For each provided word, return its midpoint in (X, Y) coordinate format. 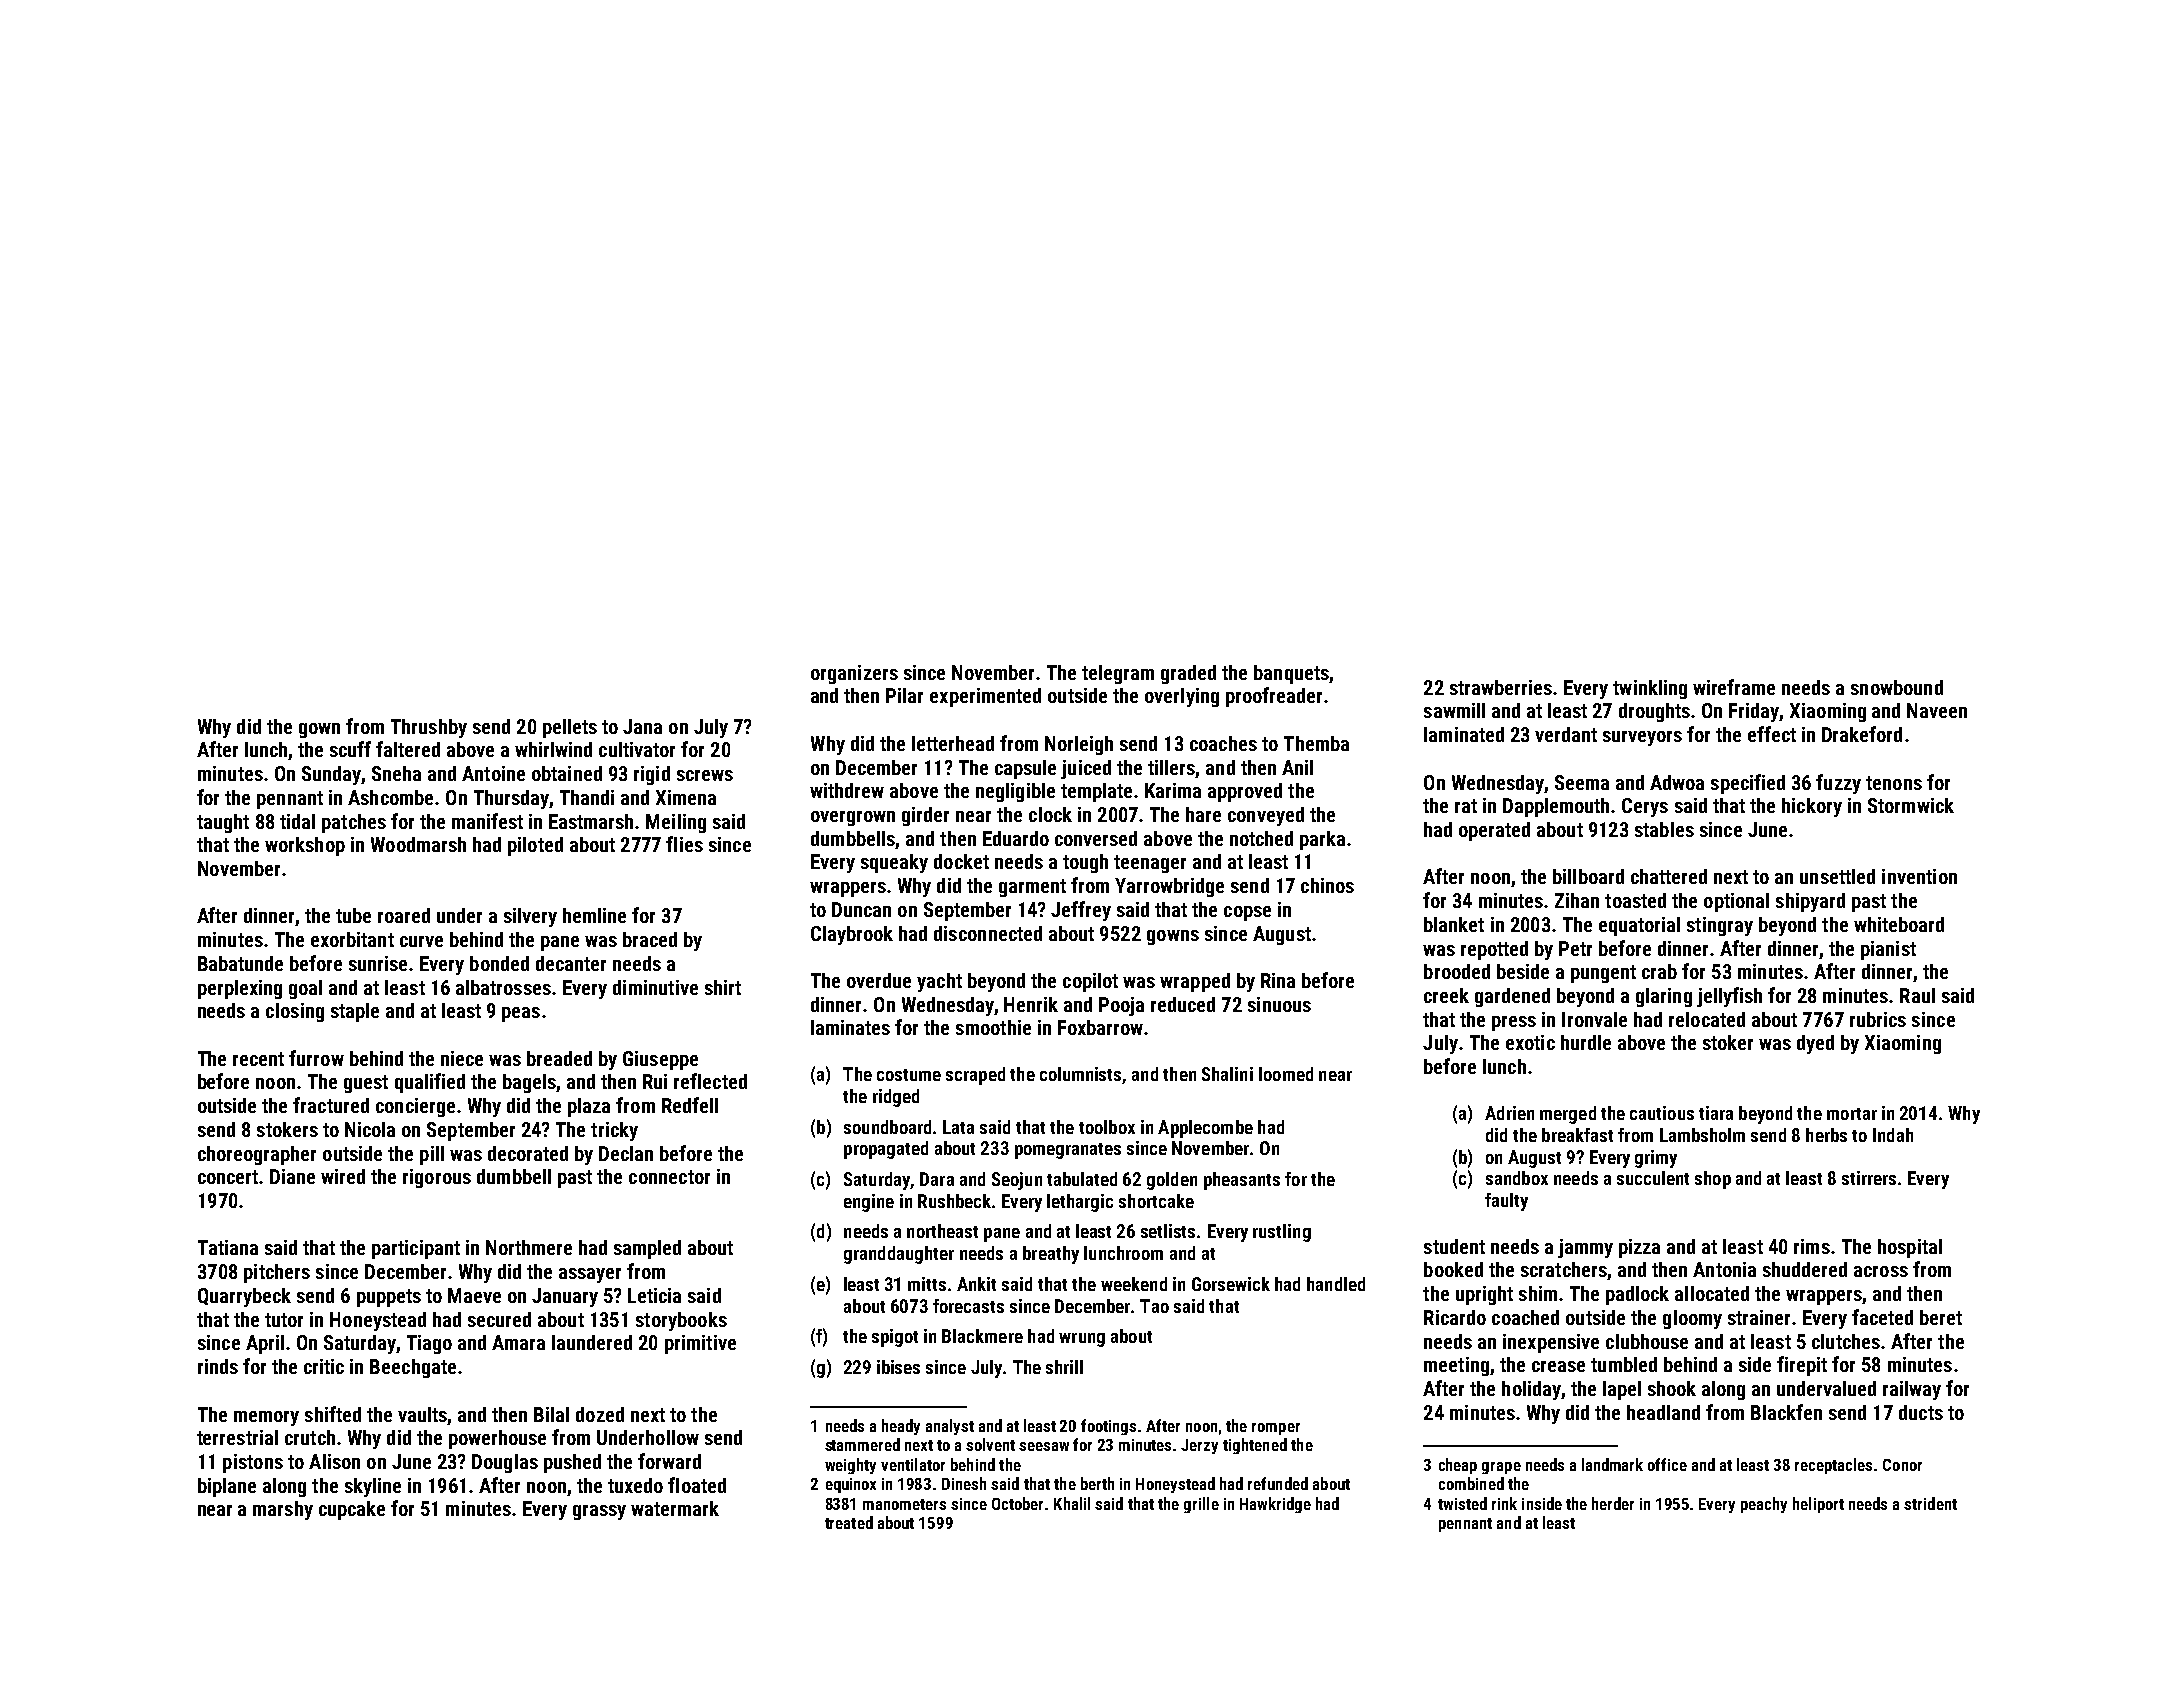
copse (1247, 913)
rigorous (437, 1178)
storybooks (681, 1321)
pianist (1888, 950)
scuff (350, 749)
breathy (1051, 1255)
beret (1941, 1317)
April (265, 1344)
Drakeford (1862, 734)
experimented (985, 697)
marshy (283, 1510)
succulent (1653, 1178)
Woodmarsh (418, 844)
